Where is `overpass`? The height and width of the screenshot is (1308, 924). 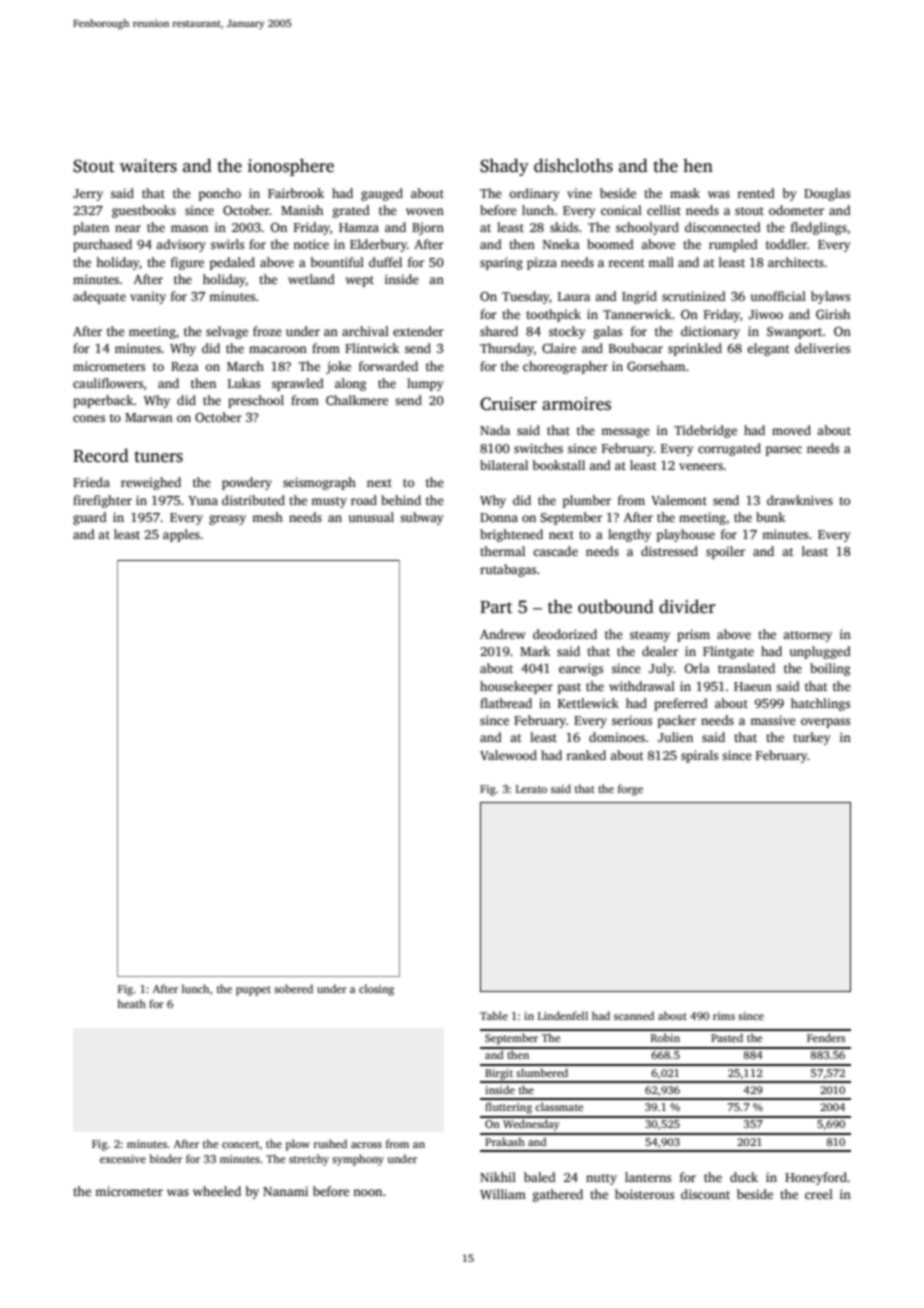 overpass is located at coordinates (825, 723).
